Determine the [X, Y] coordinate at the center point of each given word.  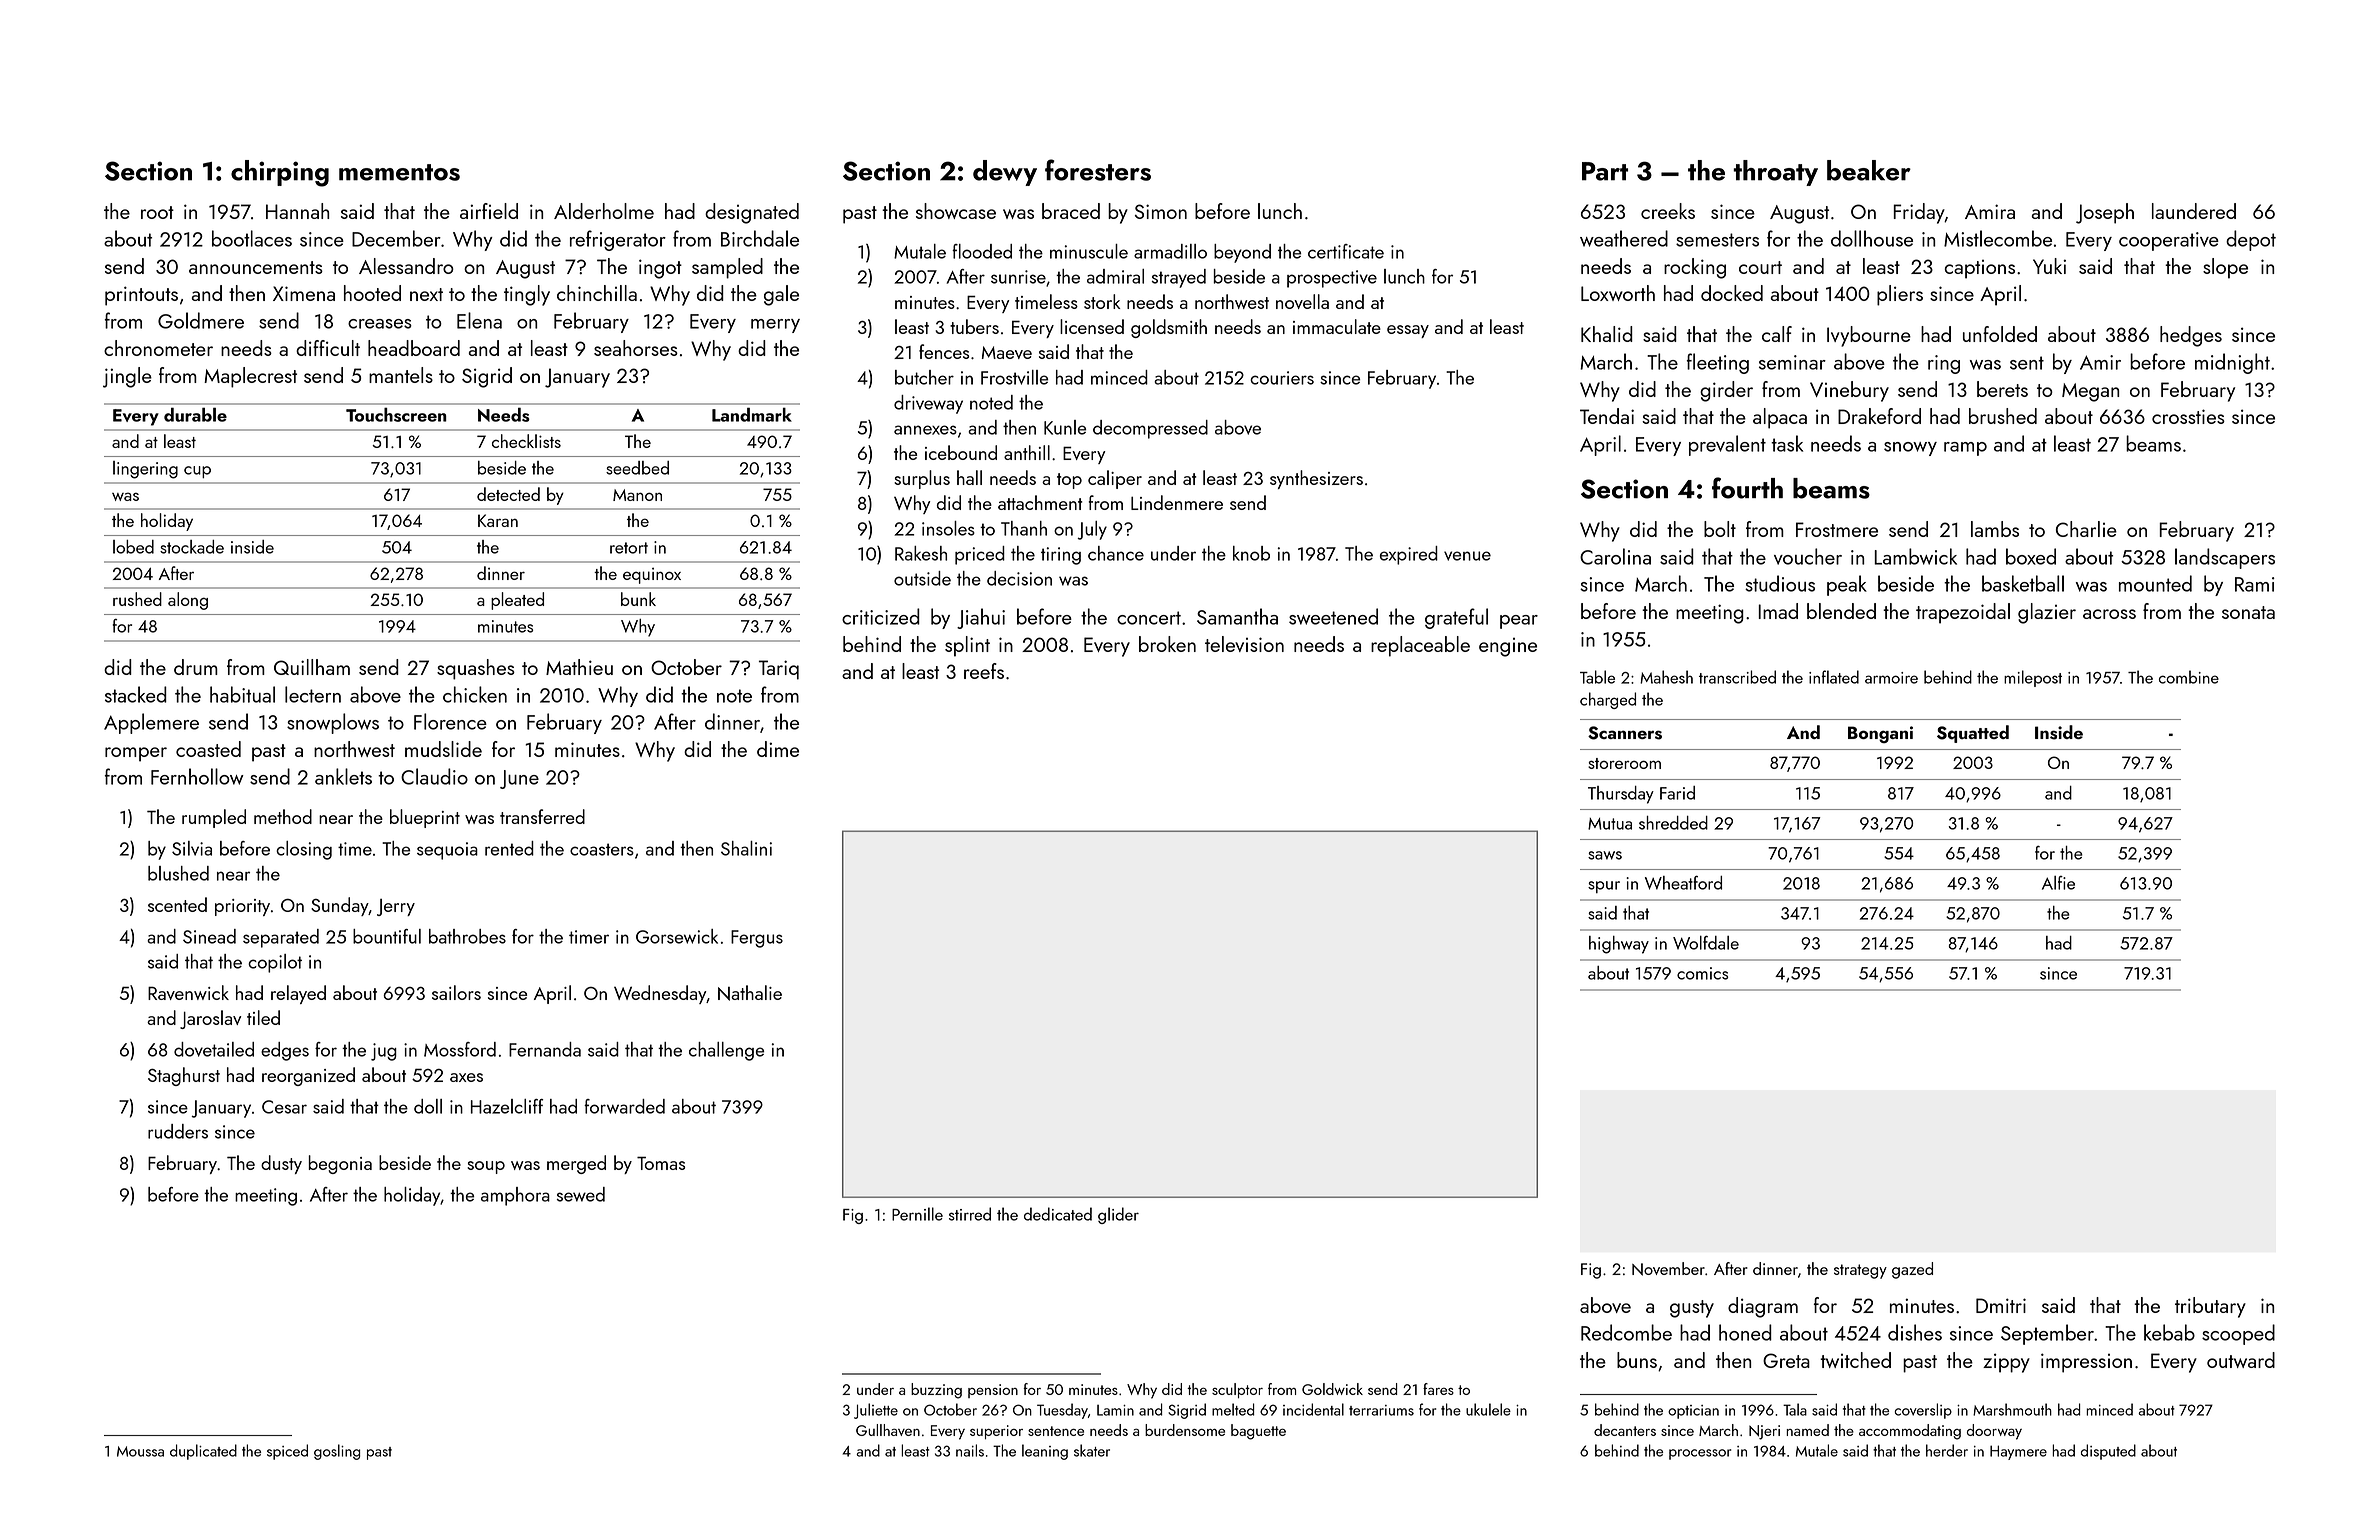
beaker [1869, 170]
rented [509, 848]
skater [1092, 1450]
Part [1605, 171]
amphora [515, 1196]
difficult [328, 348]
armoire [1891, 678]
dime [778, 749]
